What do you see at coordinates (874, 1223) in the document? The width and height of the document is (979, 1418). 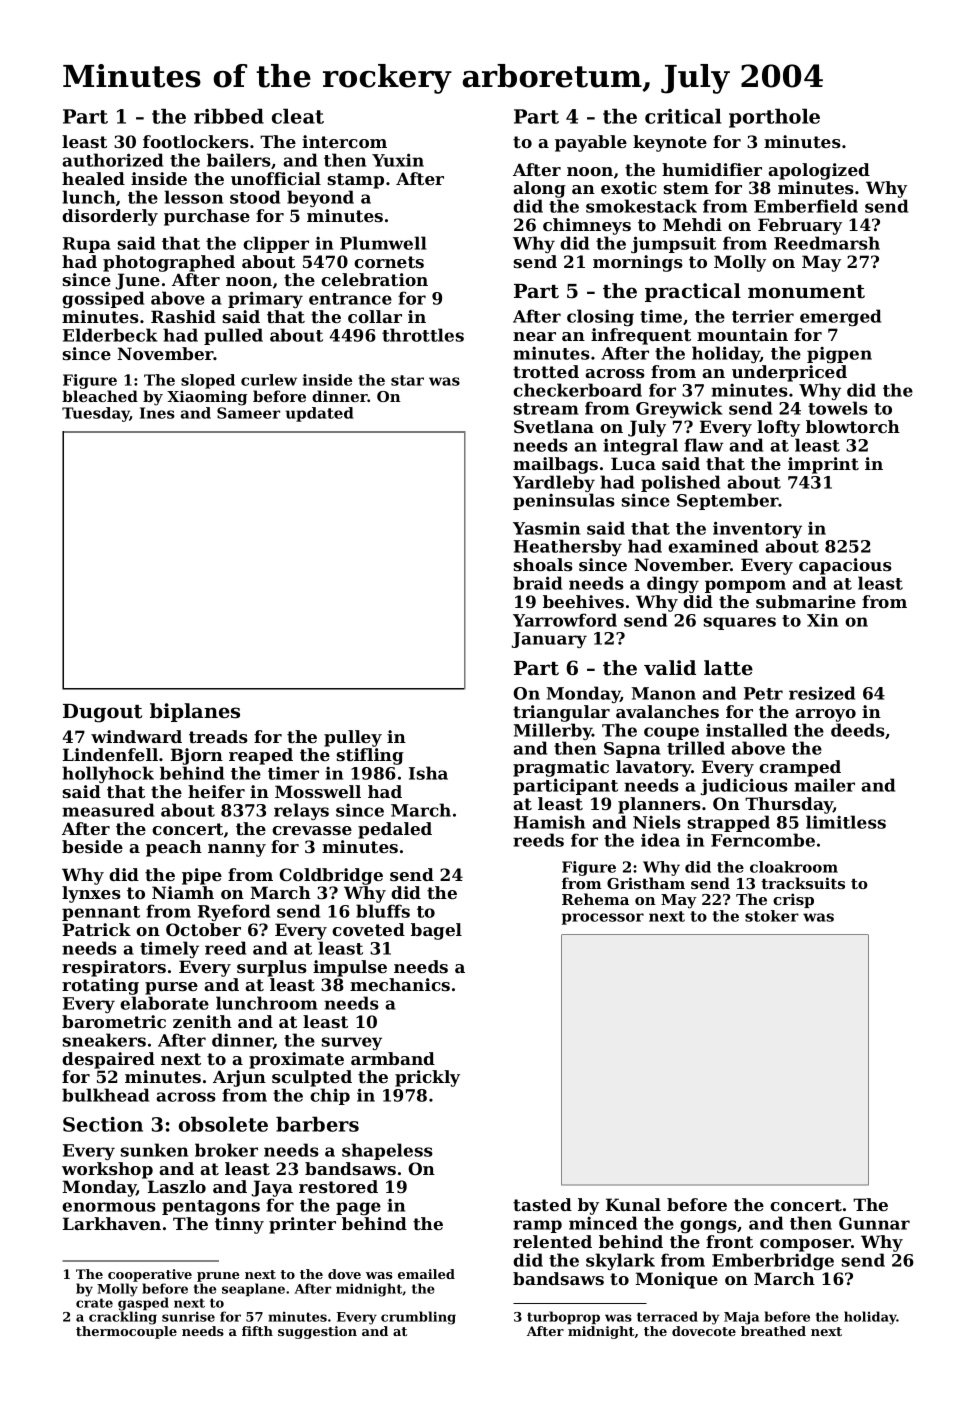 I see `Gunnar` at bounding box center [874, 1223].
